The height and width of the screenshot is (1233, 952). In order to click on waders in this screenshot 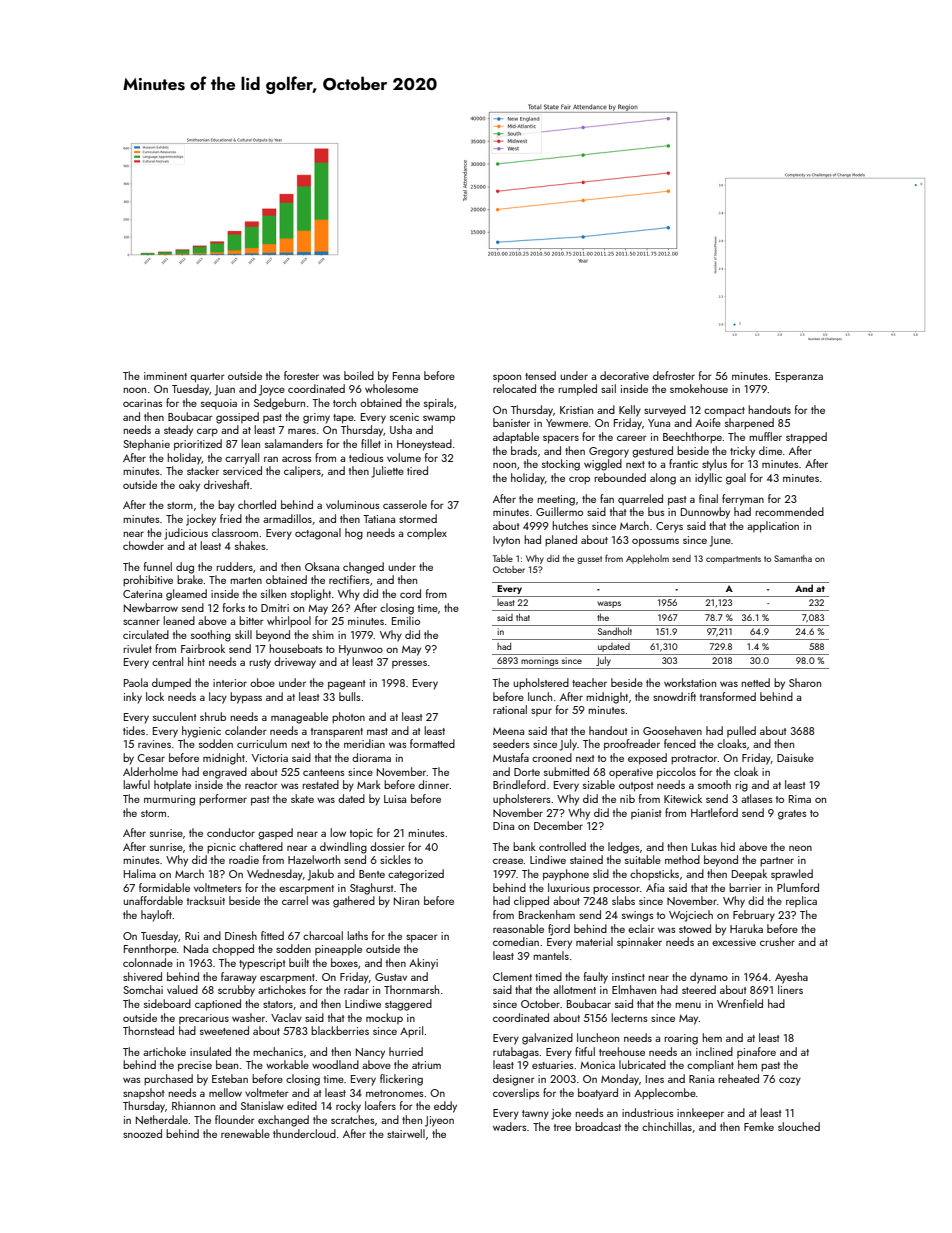, I will do `click(510, 1126)`.
